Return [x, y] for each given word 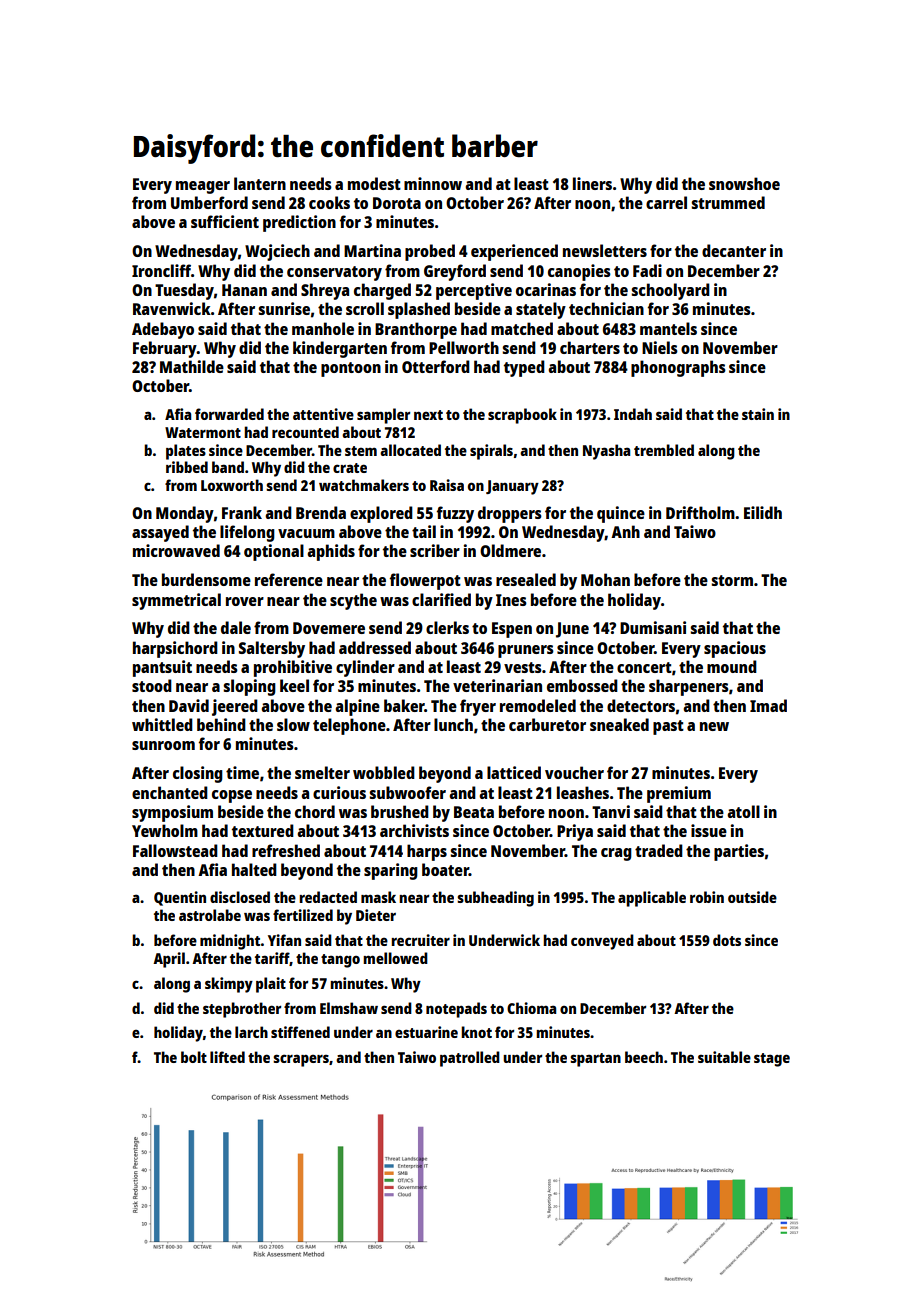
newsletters [605, 250]
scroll [365, 308]
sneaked [619, 724]
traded [659, 850]
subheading [495, 899]
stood [152, 685]
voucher [574, 772]
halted [254, 869]
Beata [474, 812]
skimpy [229, 985]
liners [592, 183]
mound [732, 666]
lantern [260, 183]
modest [374, 183]
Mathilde [192, 366]
